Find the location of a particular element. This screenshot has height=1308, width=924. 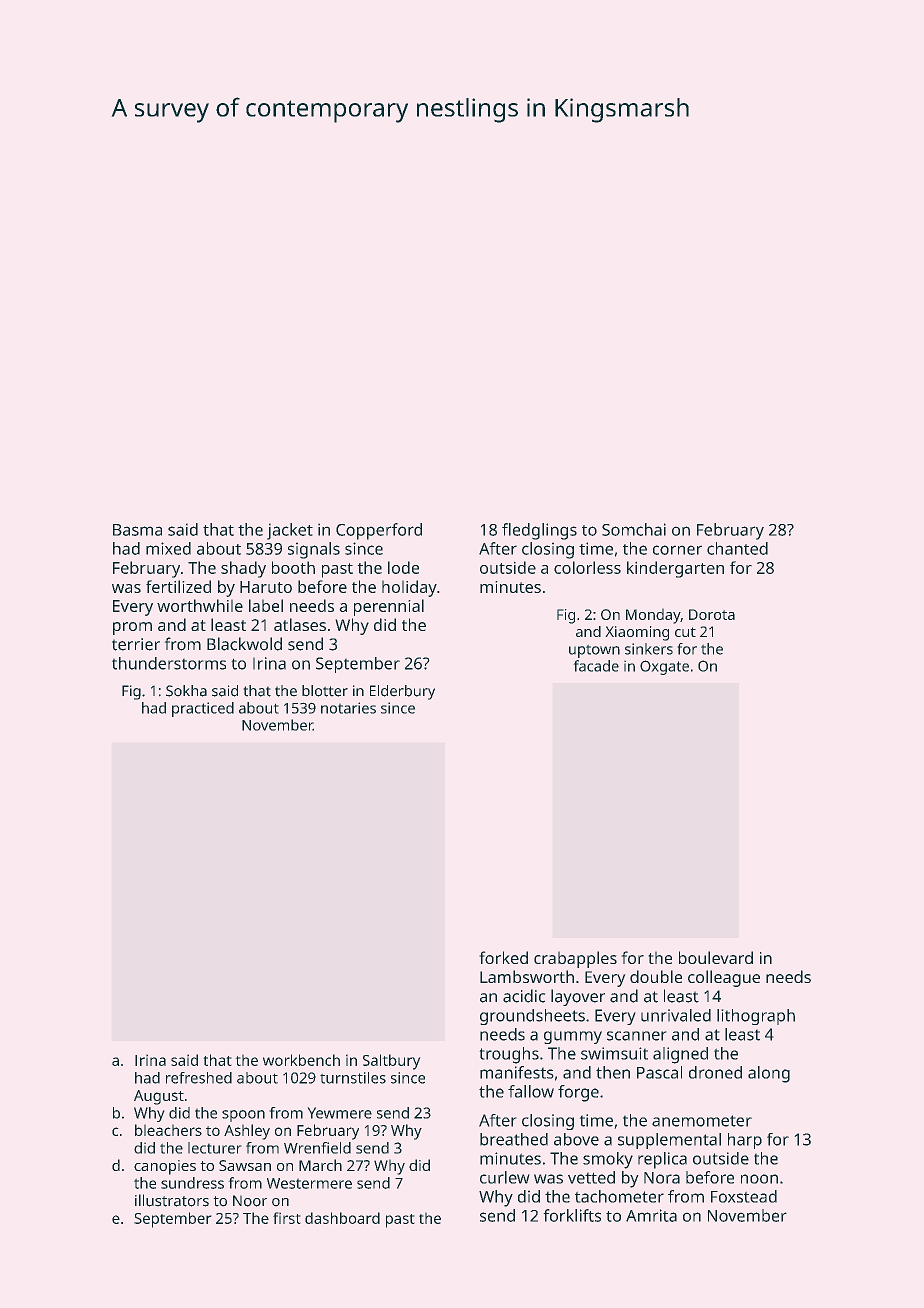

boulevard is located at coordinates (716, 957).
